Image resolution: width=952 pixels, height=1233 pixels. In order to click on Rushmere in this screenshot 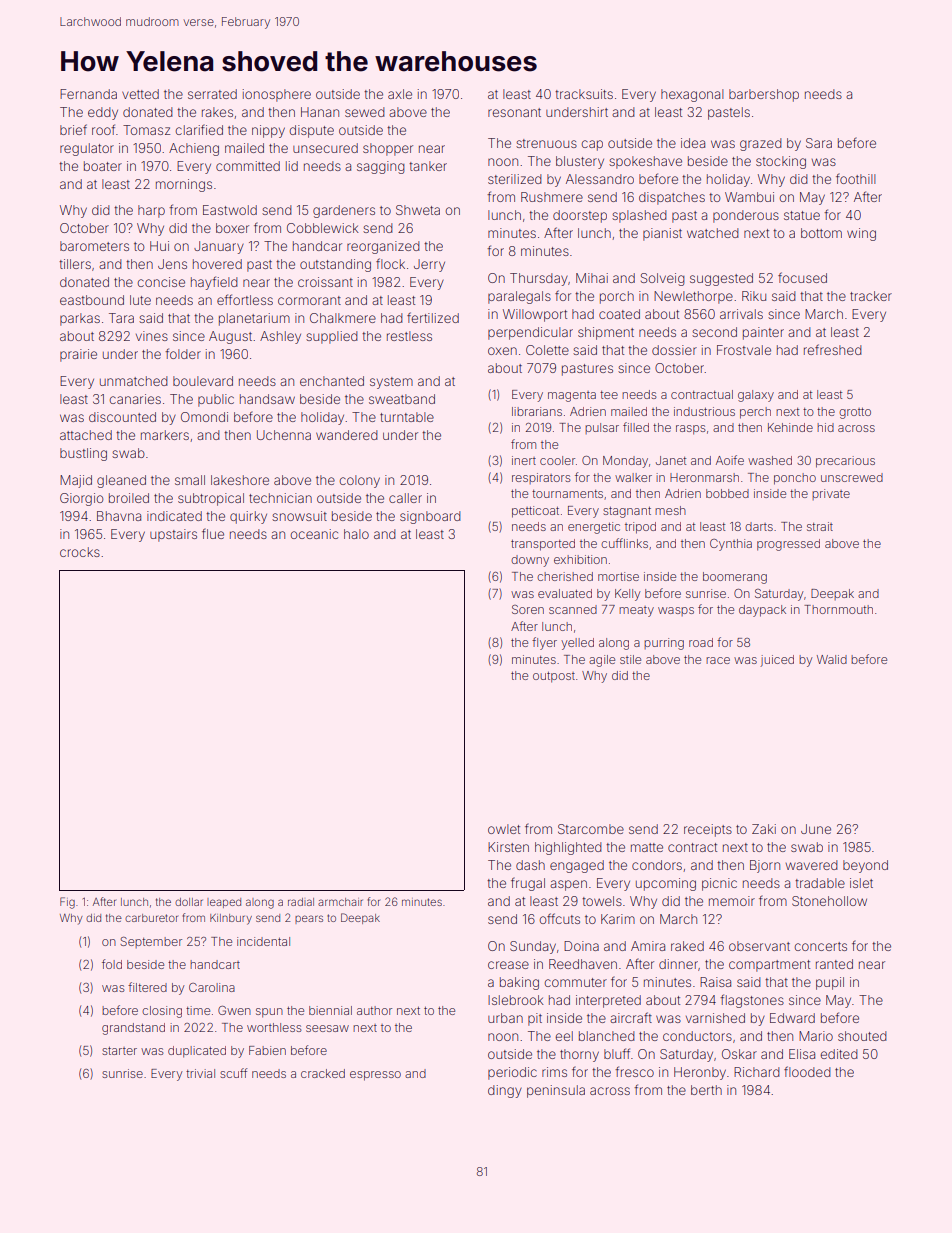, I will do `click(552, 197)`.
